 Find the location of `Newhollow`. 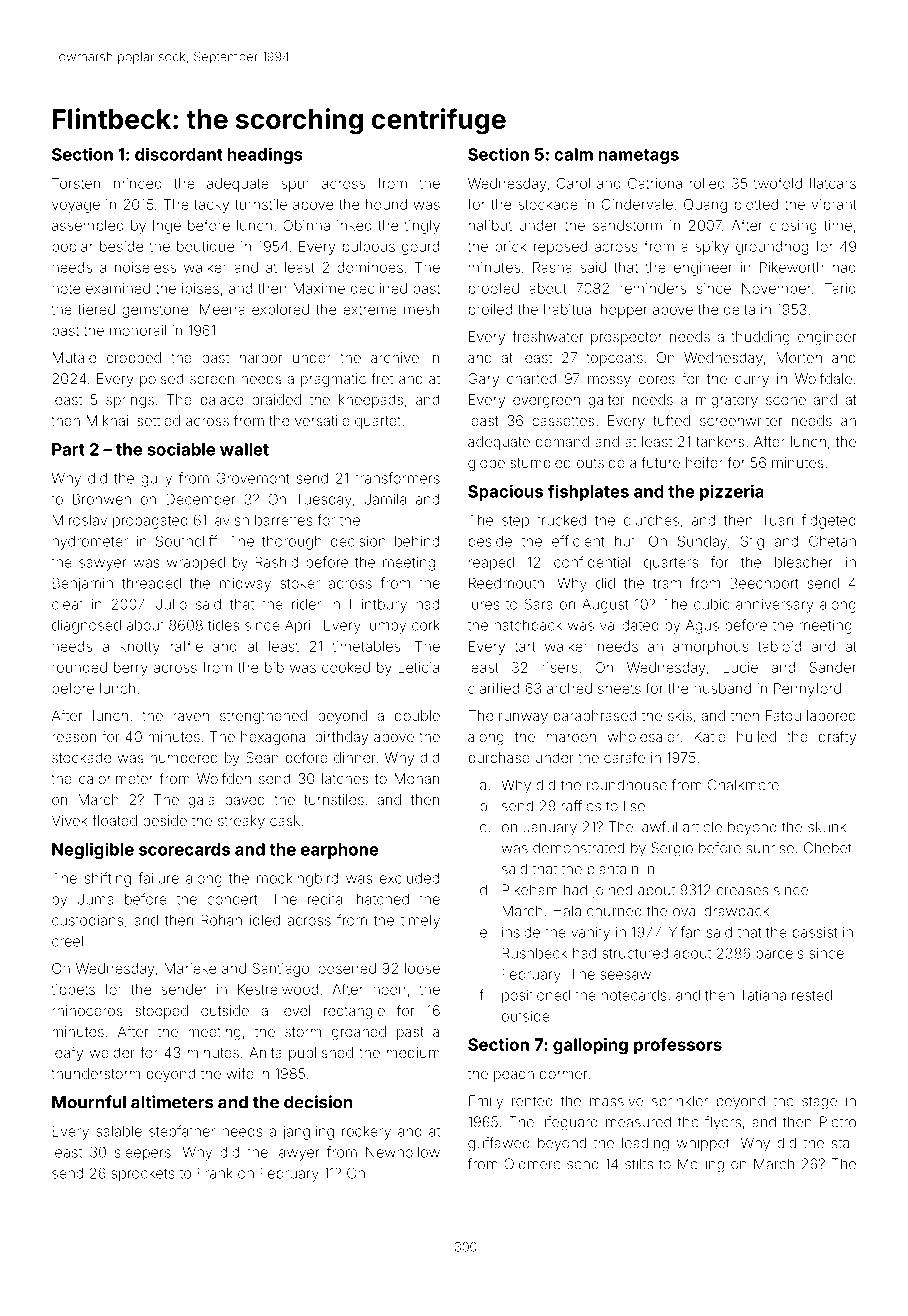

Newhollow is located at coordinates (403, 1152).
